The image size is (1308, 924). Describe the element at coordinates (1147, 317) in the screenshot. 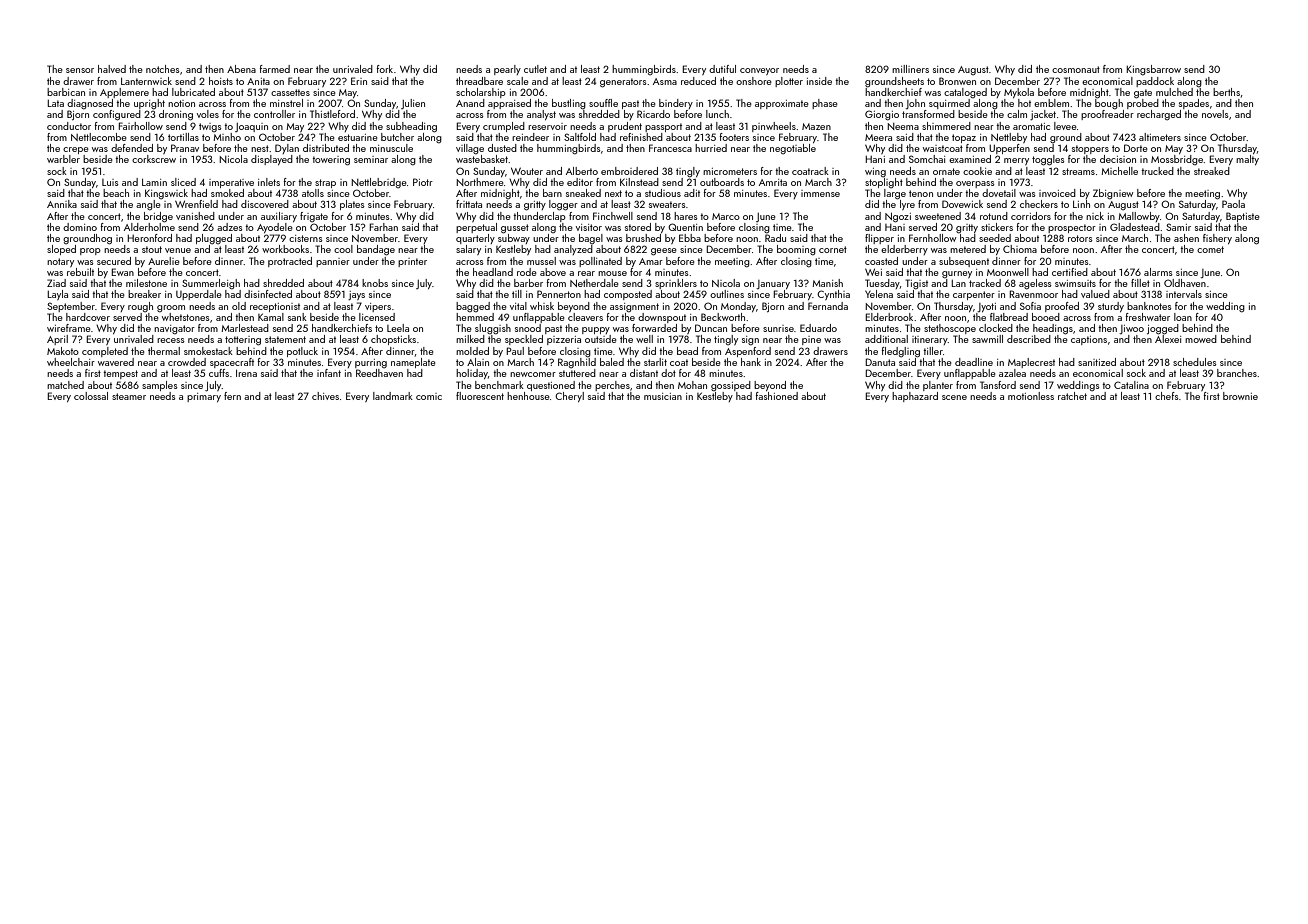

I see `freshwater` at that location.
